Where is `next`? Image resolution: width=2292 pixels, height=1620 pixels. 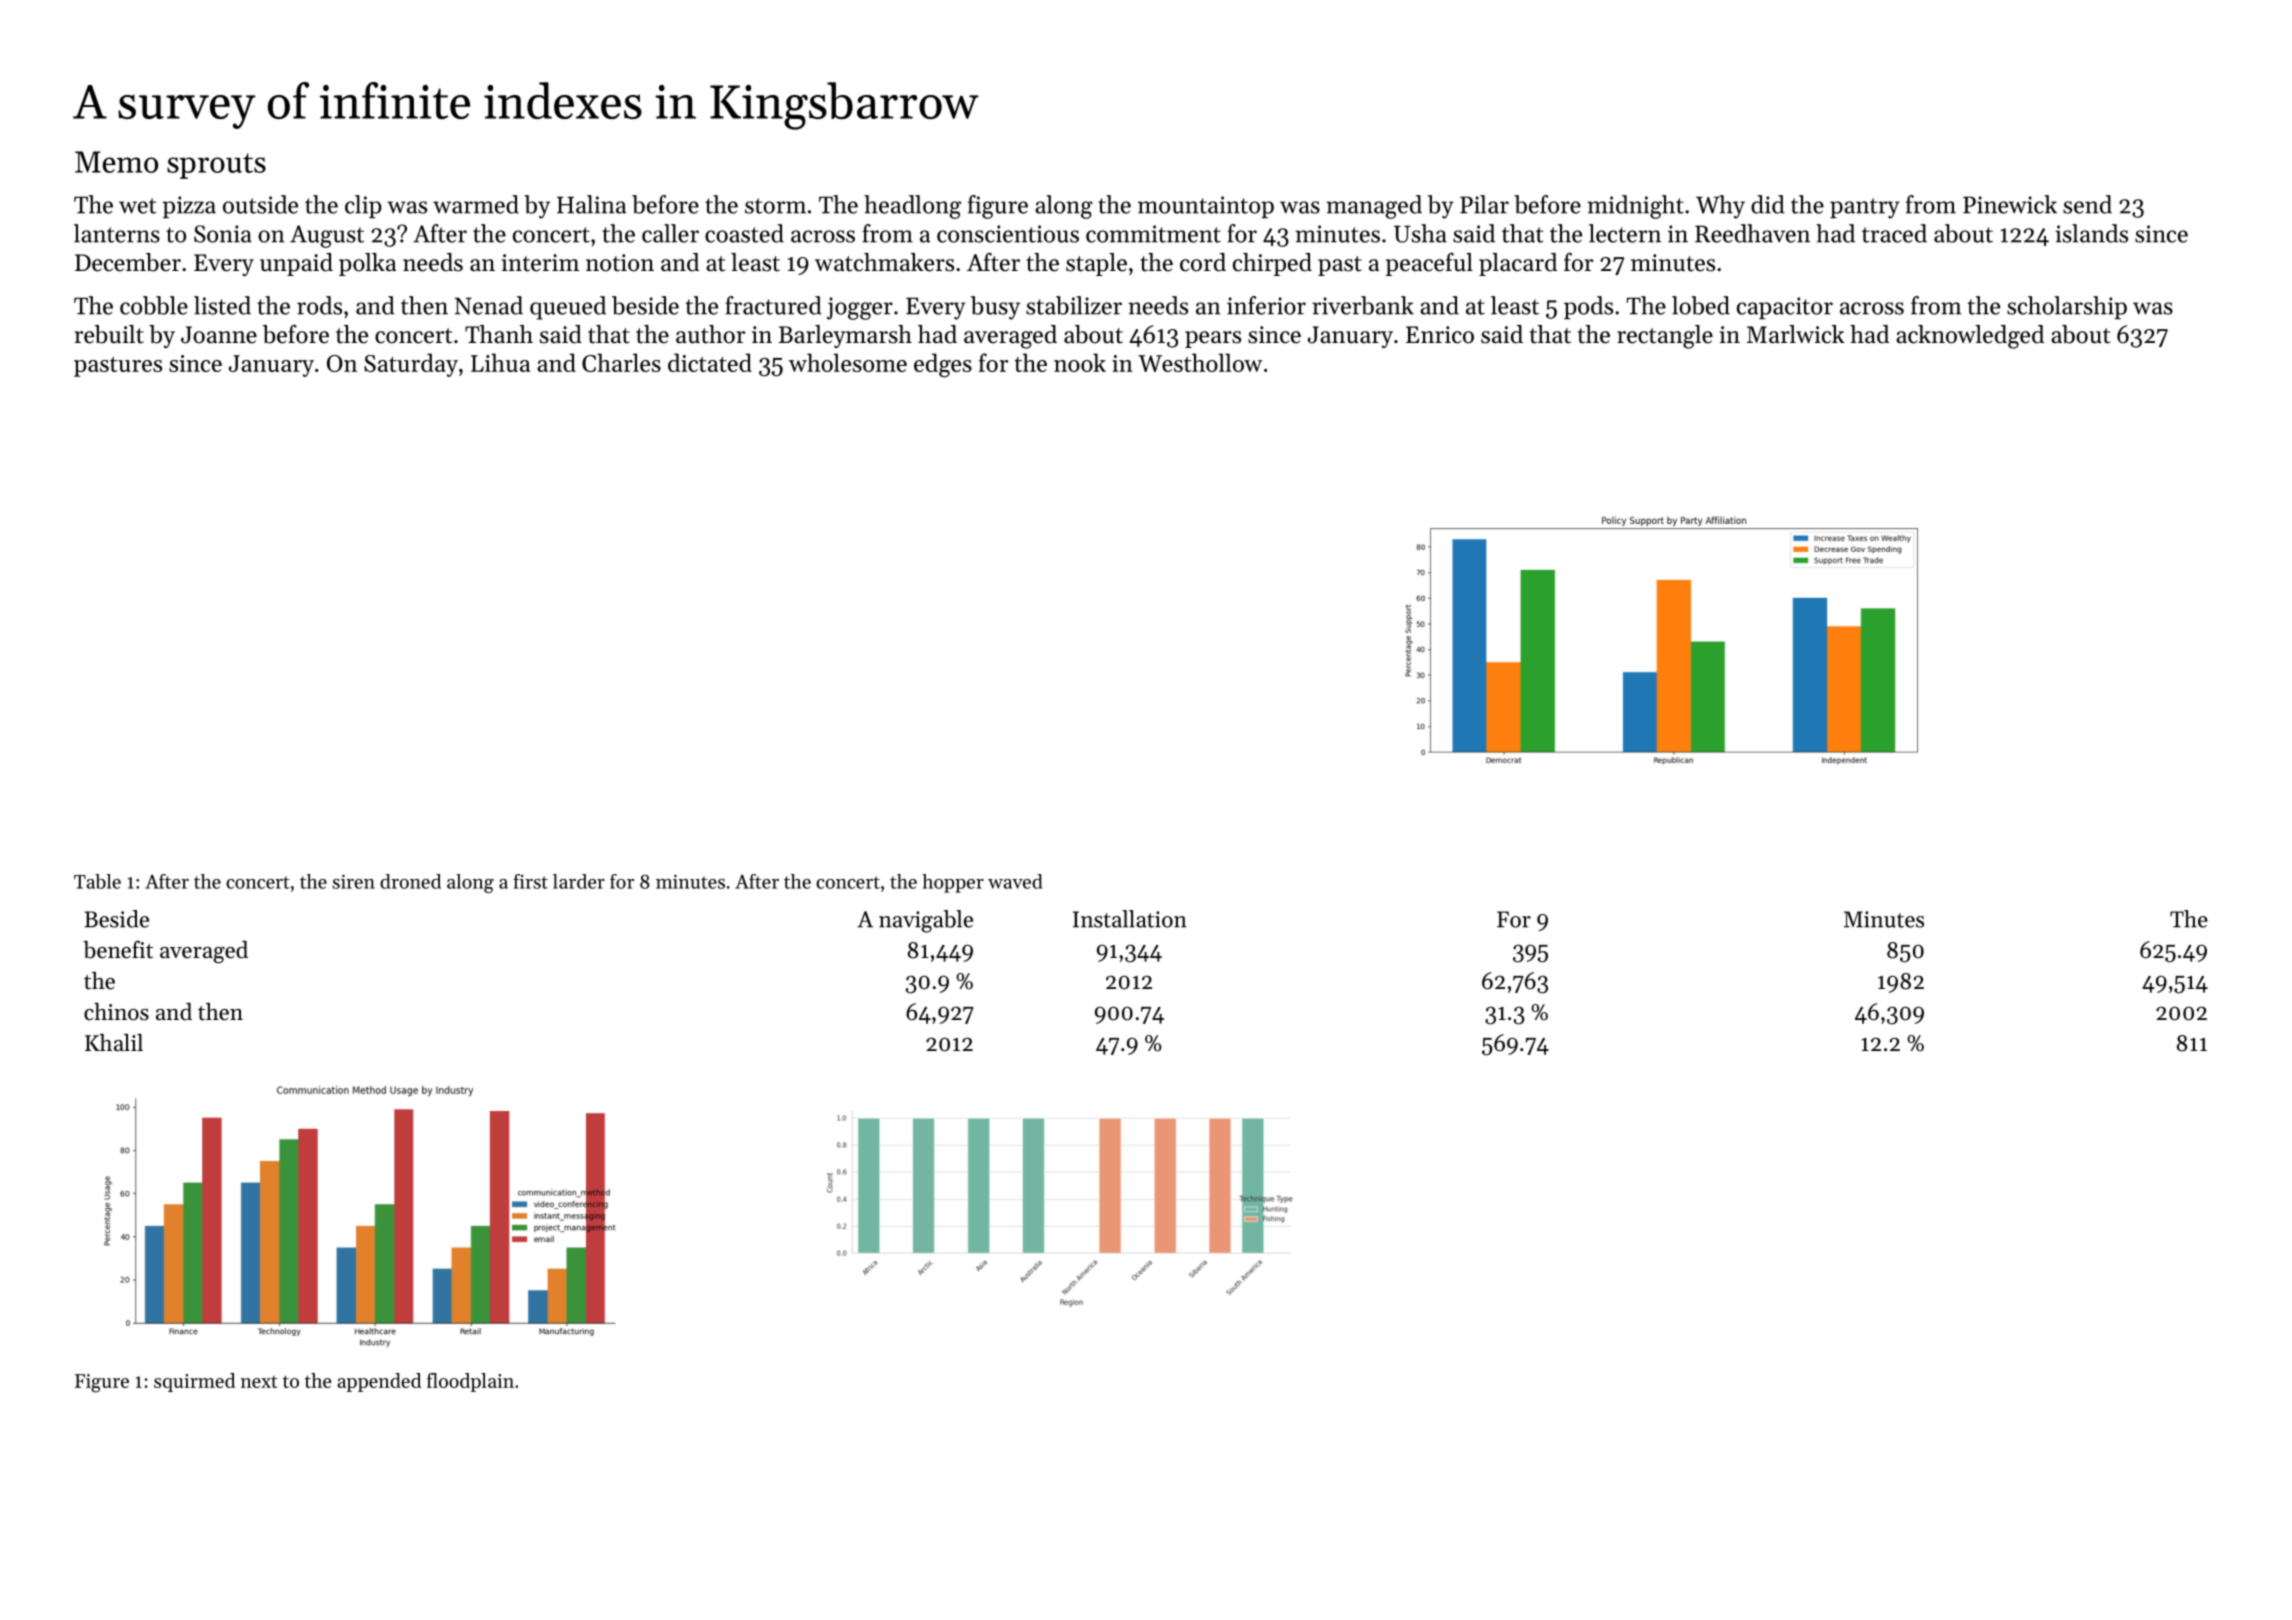
next is located at coordinates (259, 1382).
